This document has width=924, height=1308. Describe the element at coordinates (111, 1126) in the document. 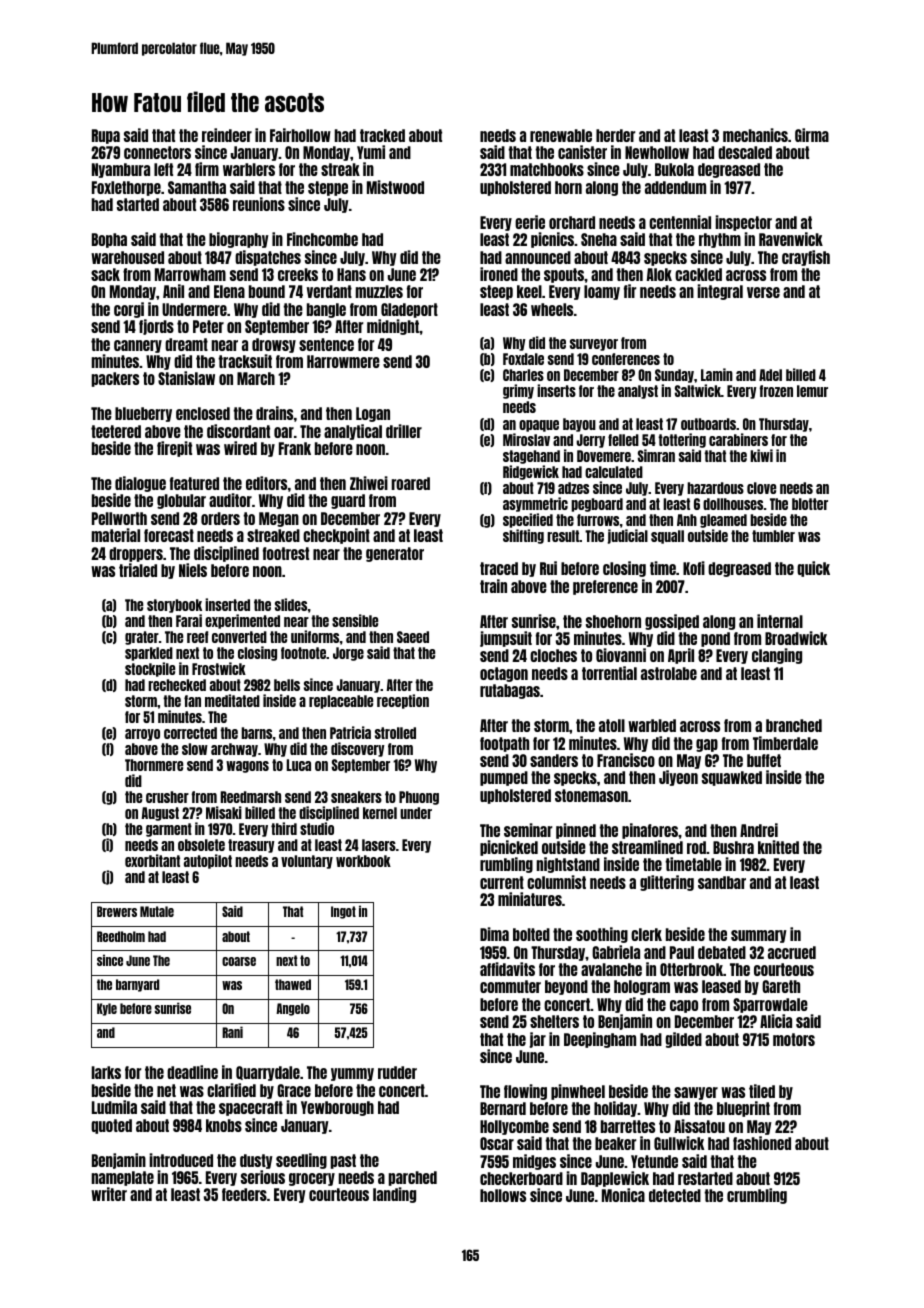

I see `quoted` at that location.
